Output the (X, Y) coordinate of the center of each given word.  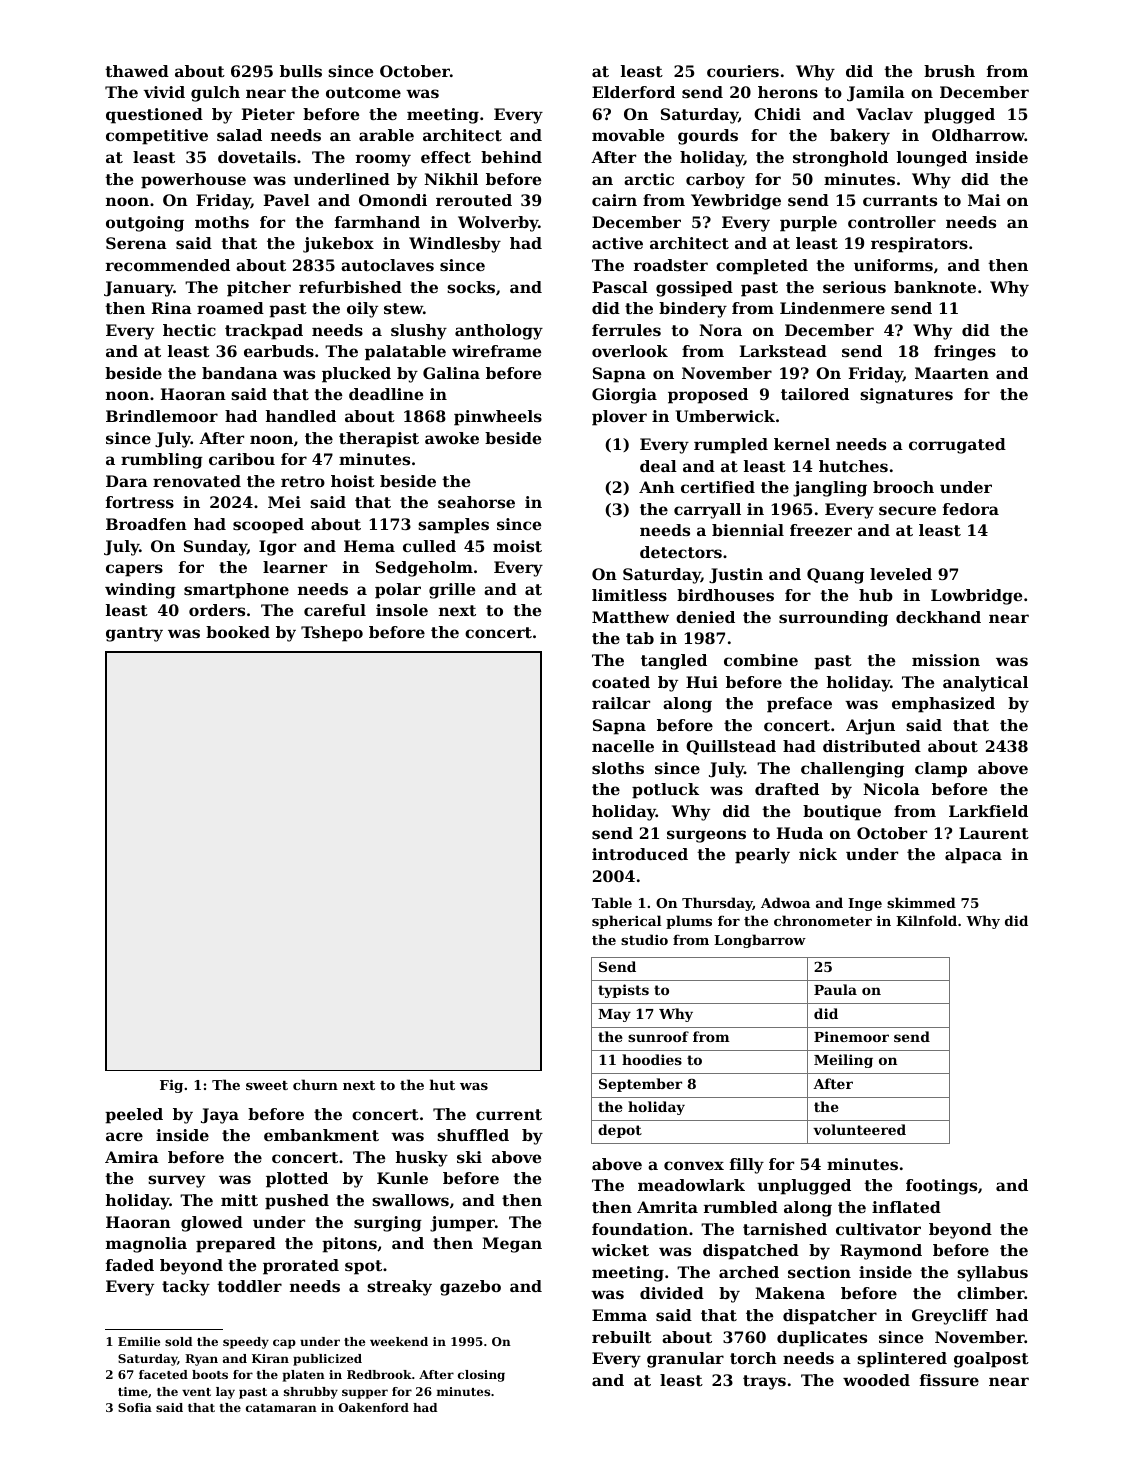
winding (140, 591)
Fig (171, 1086)
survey (176, 1181)
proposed (708, 396)
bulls (301, 71)
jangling (830, 489)
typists (623, 991)
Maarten (952, 373)
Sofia (135, 1407)
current (509, 1114)
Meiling (843, 1061)
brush (949, 71)
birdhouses (725, 595)
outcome (363, 92)
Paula (835, 989)
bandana (240, 373)
